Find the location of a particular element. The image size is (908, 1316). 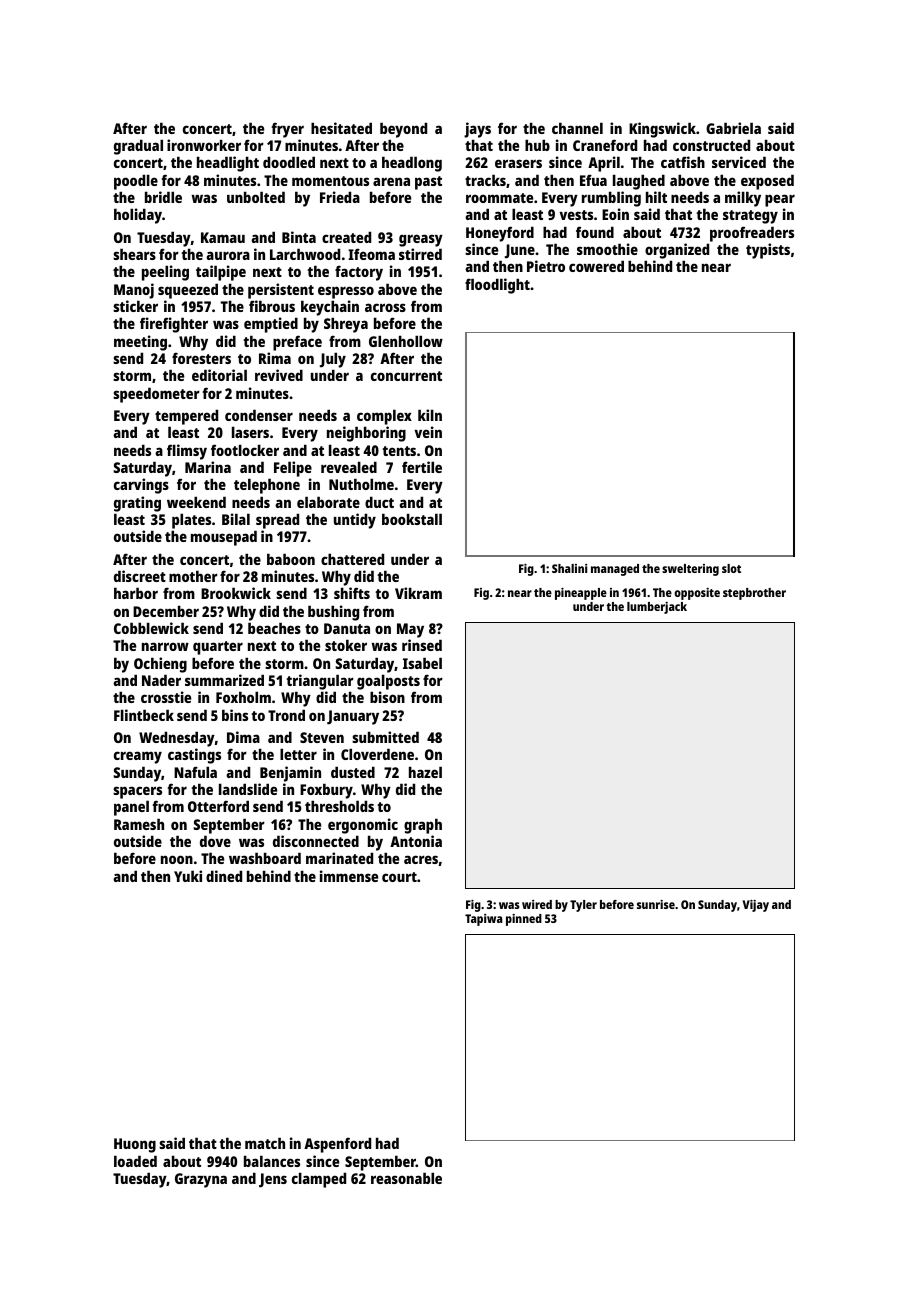

Shalini is located at coordinates (569, 568).
